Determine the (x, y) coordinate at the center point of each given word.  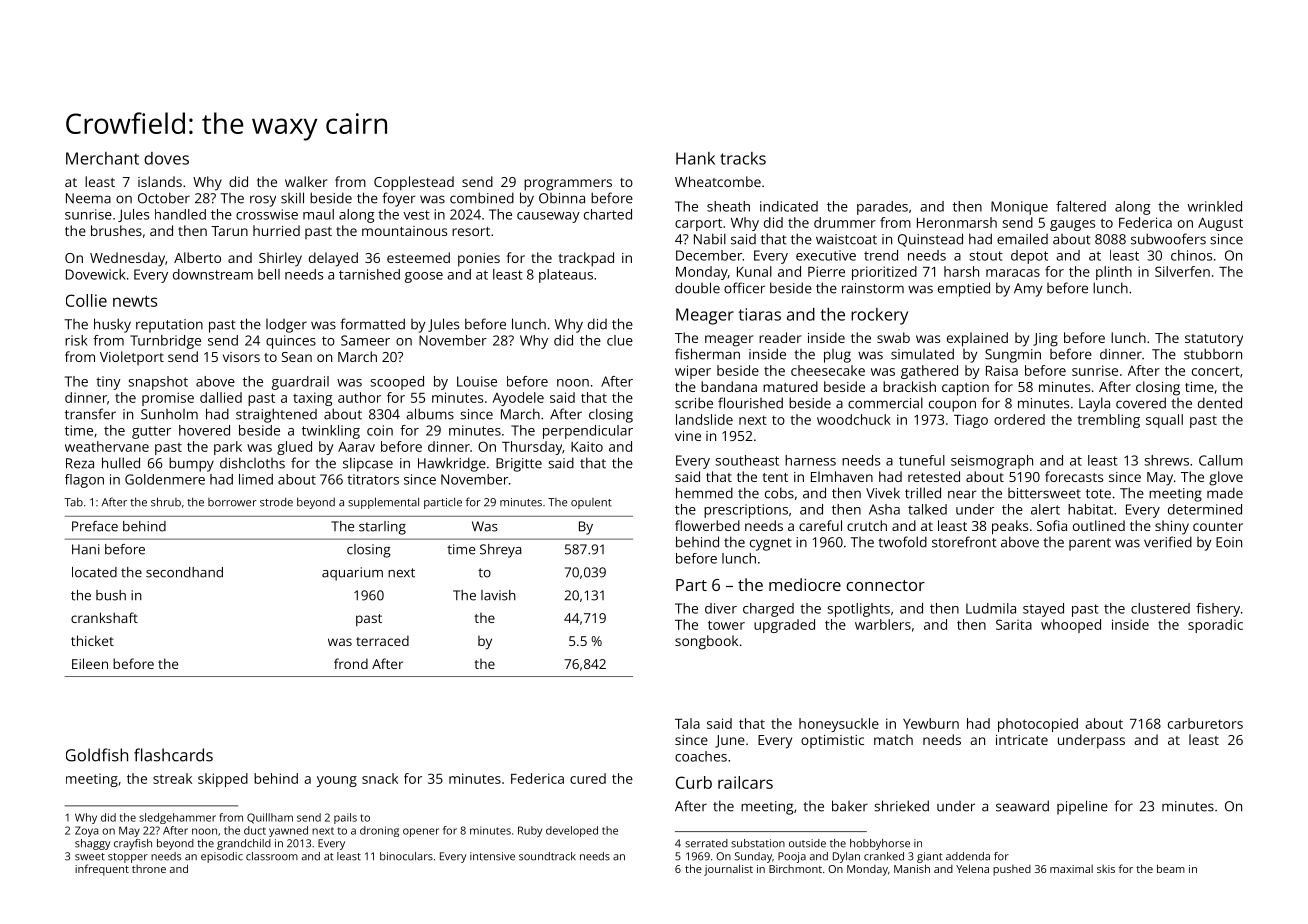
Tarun (229, 231)
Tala (687, 723)
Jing (1045, 340)
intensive (492, 856)
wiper (693, 372)
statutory (1214, 340)
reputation (169, 326)
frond (351, 663)
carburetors (1205, 723)
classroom (272, 856)
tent (775, 477)
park (228, 448)
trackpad (586, 259)
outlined (1099, 525)
